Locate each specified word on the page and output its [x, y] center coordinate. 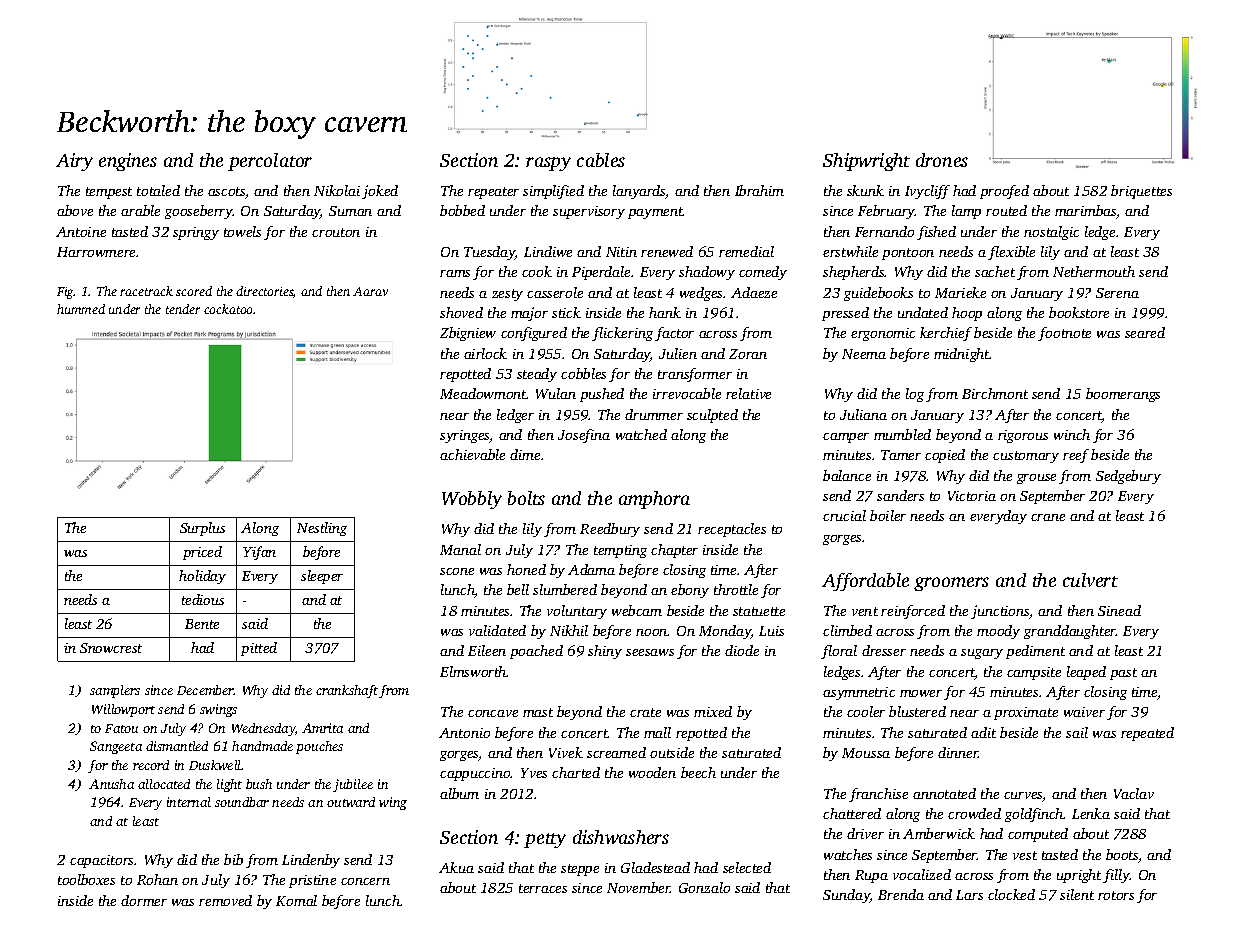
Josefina [584, 436]
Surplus [202, 529]
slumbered [565, 589]
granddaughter [1070, 632]
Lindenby [311, 861]
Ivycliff [927, 192]
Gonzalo [704, 887]
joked [380, 192]
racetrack [146, 291]
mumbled [902, 434]
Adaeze [754, 292]
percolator [270, 162]
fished [936, 233]
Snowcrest [111, 648]
